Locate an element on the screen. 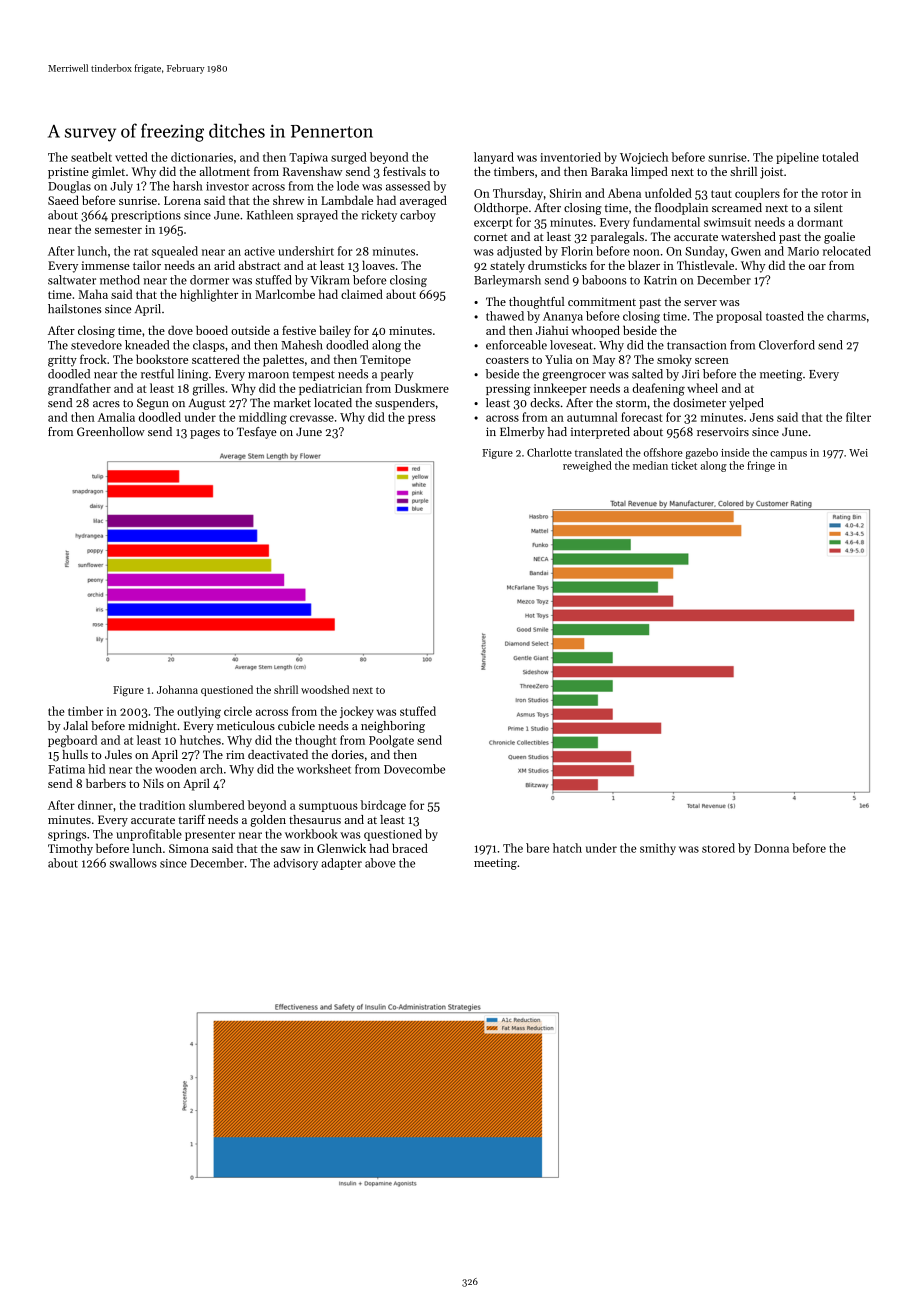 Image resolution: width=924 pixels, height=1308 pixels. arid is located at coordinates (224, 265).
